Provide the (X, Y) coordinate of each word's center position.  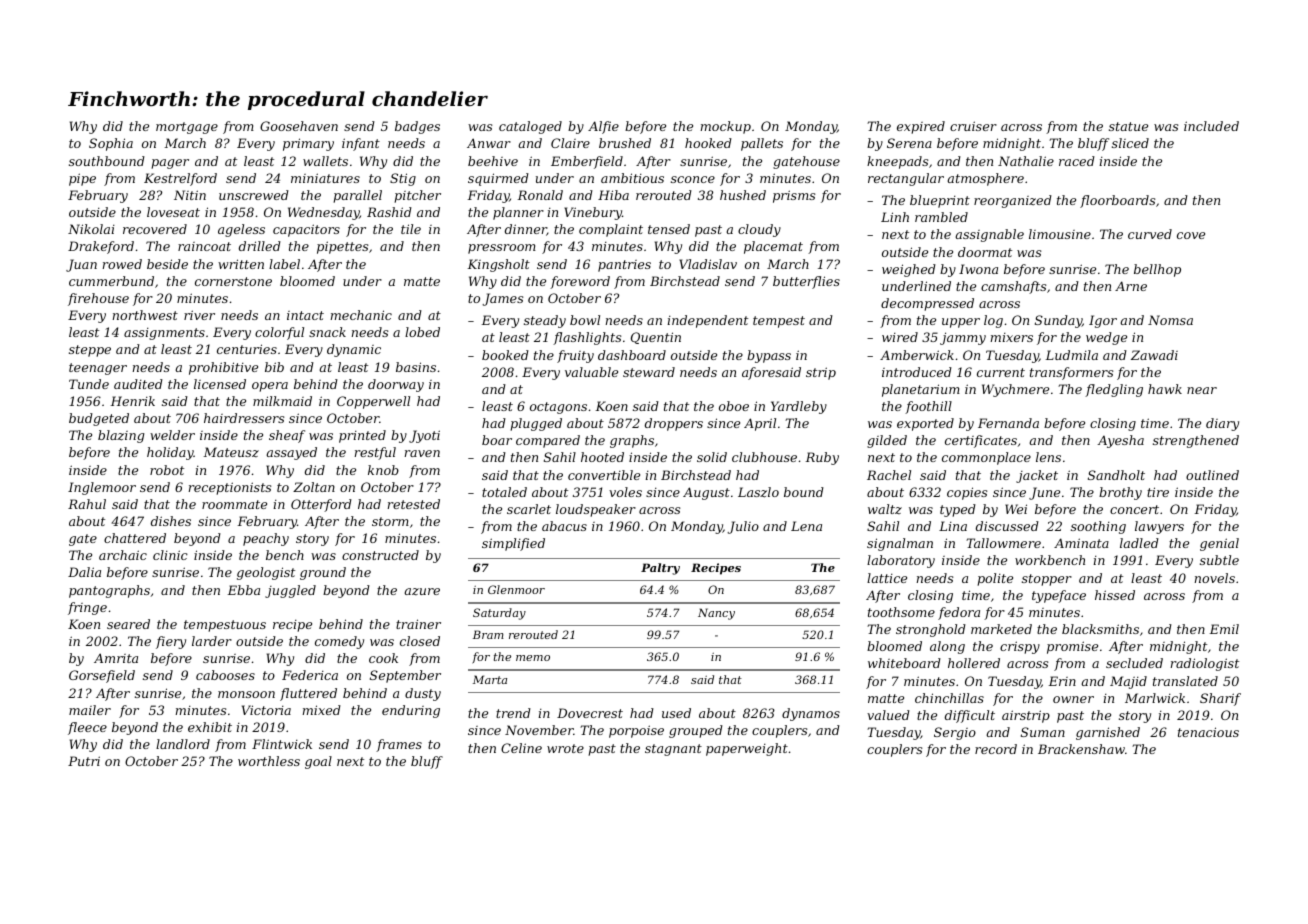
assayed (291, 453)
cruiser (973, 126)
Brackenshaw (1081, 749)
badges (417, 127)
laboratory (901, 561)
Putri (84, 761)
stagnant (673, 750)
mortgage (187, 128)
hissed (1115, 595)
